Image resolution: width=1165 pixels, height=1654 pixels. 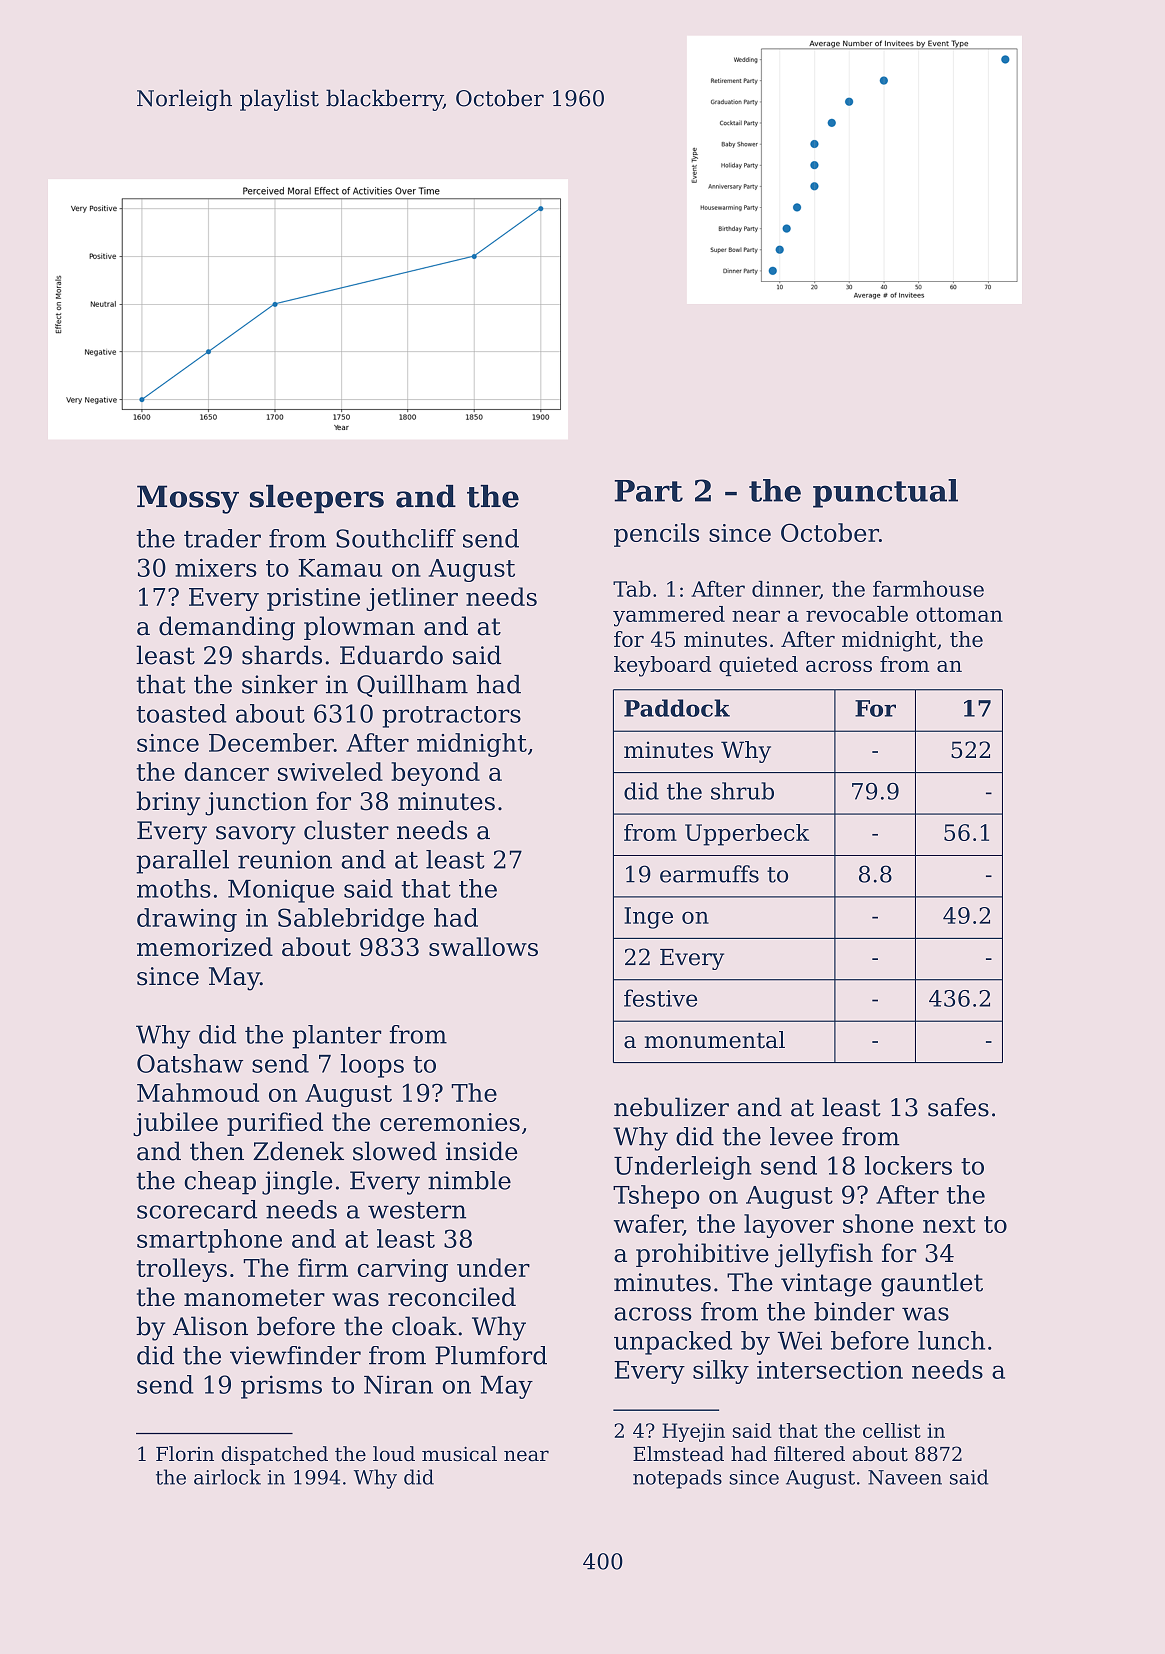 I want to click on monumental, so click(x=715, y=1040).
